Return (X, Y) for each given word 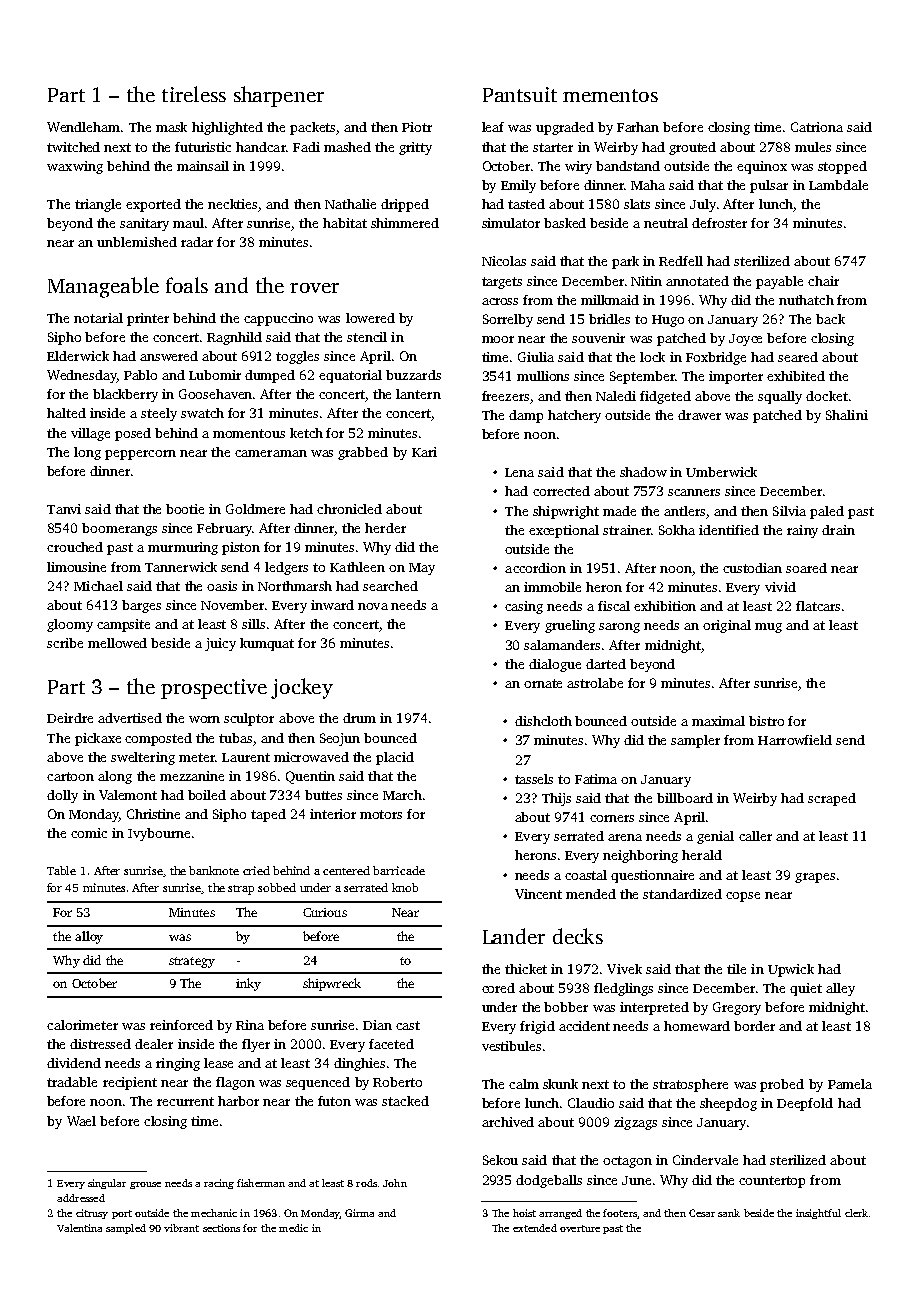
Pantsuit (520, 94)
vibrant (181, 1228)
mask (171, 127)
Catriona (817, 127)
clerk (856, 1213)
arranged (560, 1214)
